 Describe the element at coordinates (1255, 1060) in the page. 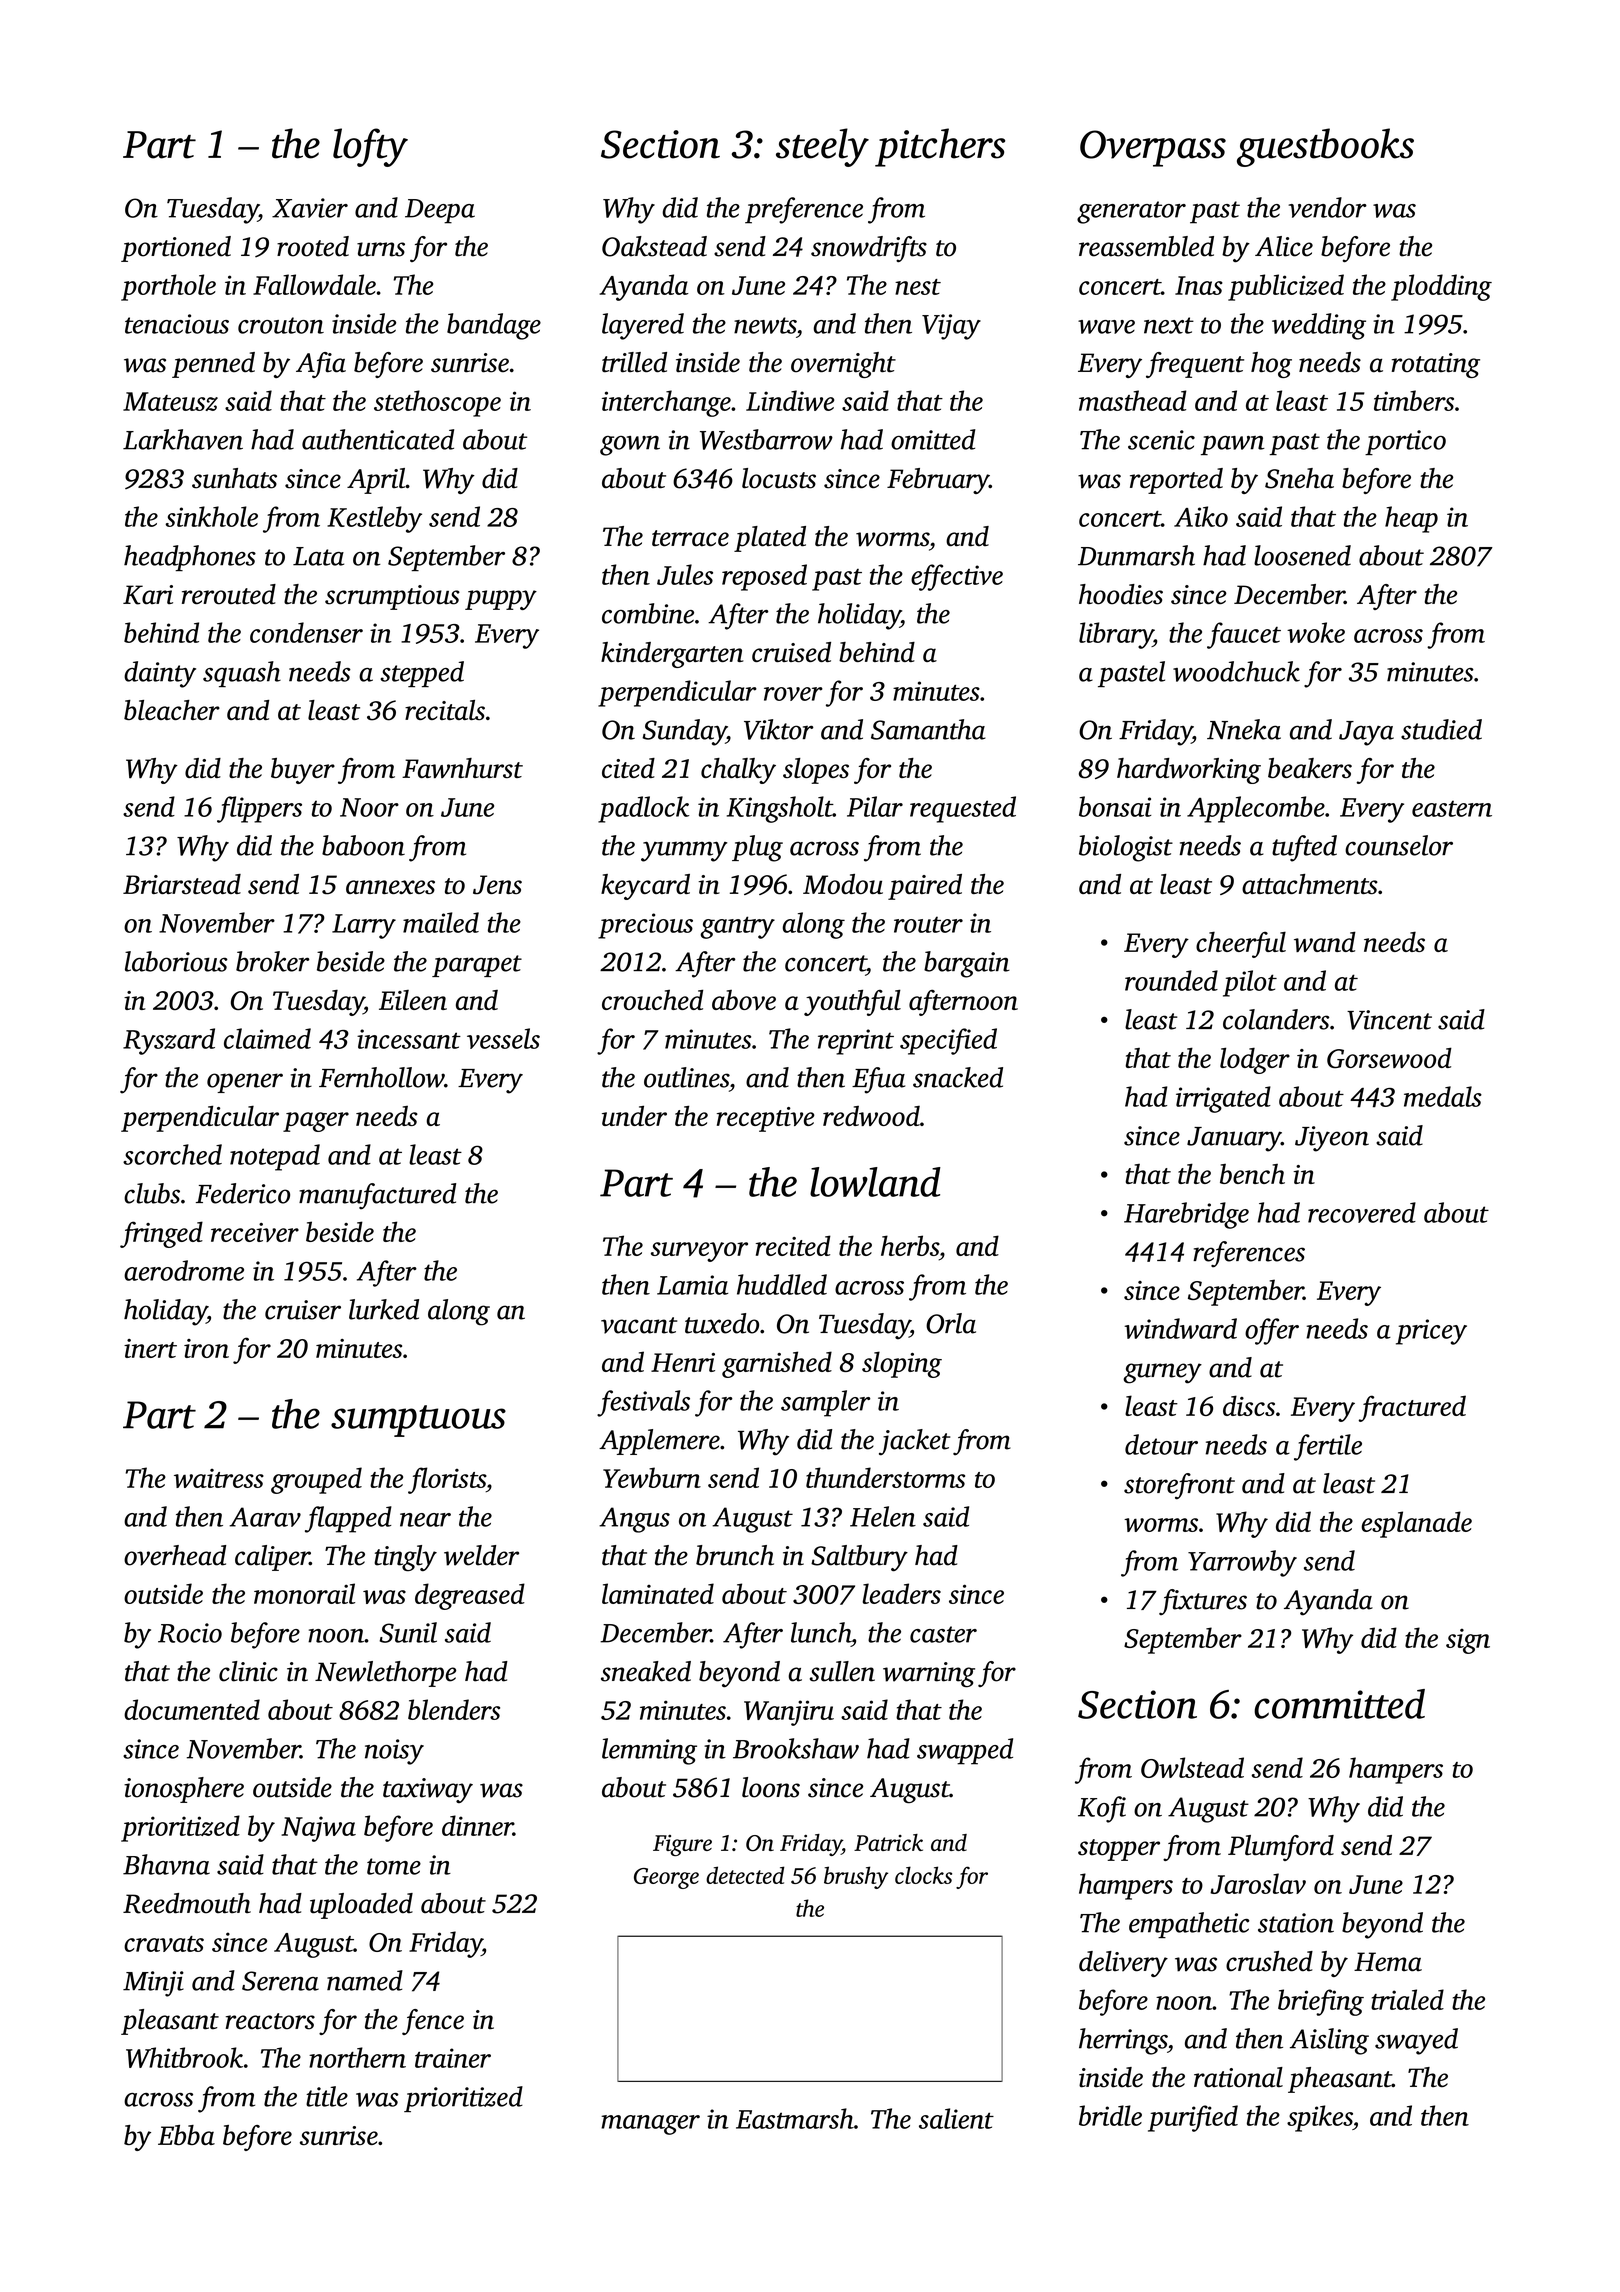

I see `lodger` at that location.
